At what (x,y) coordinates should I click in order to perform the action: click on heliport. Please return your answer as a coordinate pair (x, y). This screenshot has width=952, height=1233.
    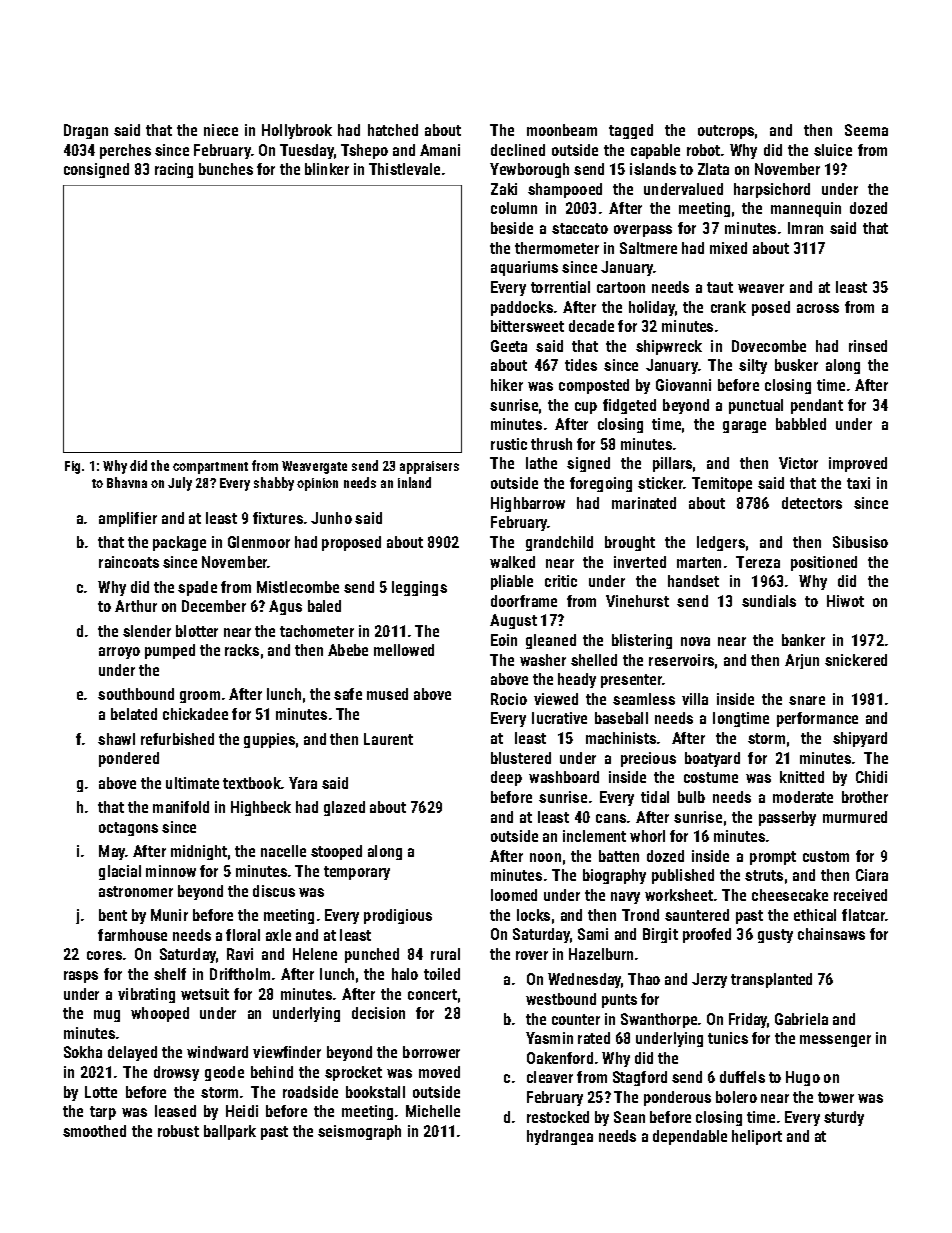
    Looking at the image, I should click on (757, 1137).
